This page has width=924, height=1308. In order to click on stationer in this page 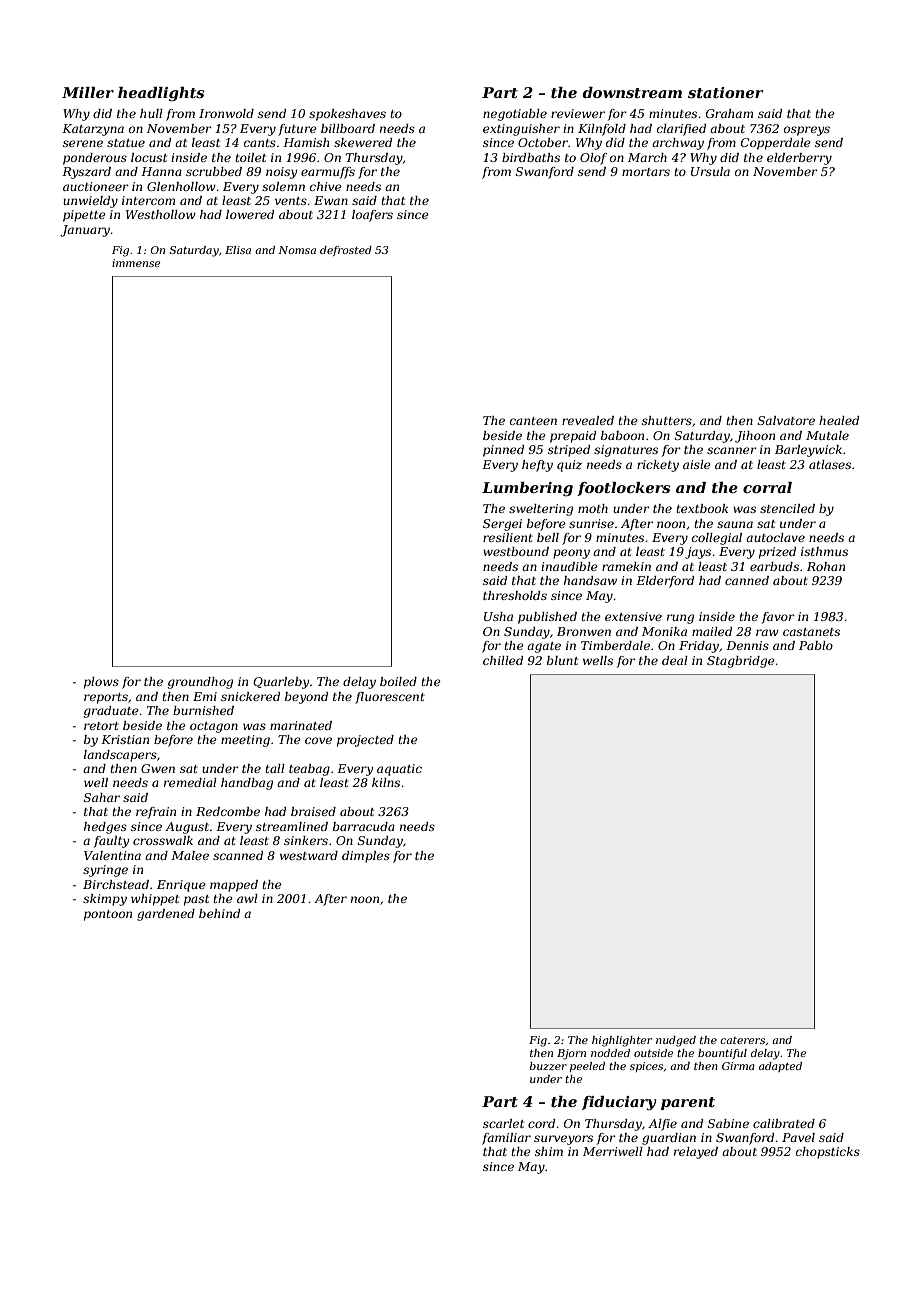, I will do `click(725, 92)`.
